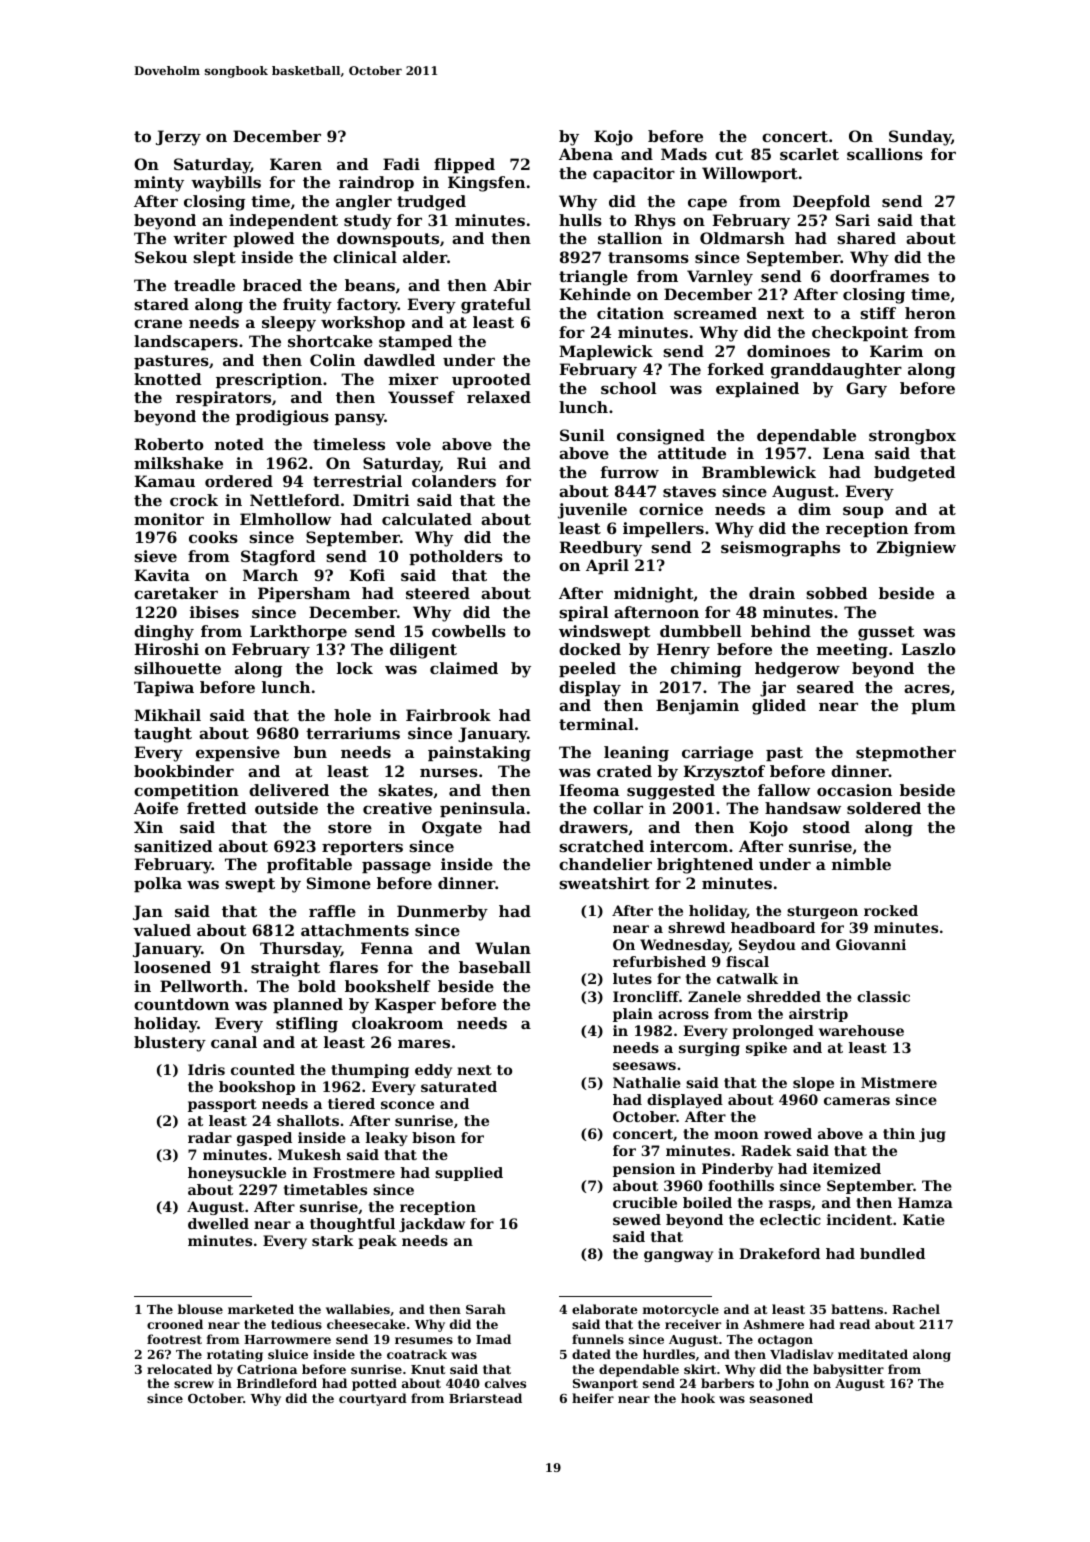 The height and width of the image is (1542, 1090). Describe the element at coordinates (689, 846) in the image. I see `intercom` at that location.
